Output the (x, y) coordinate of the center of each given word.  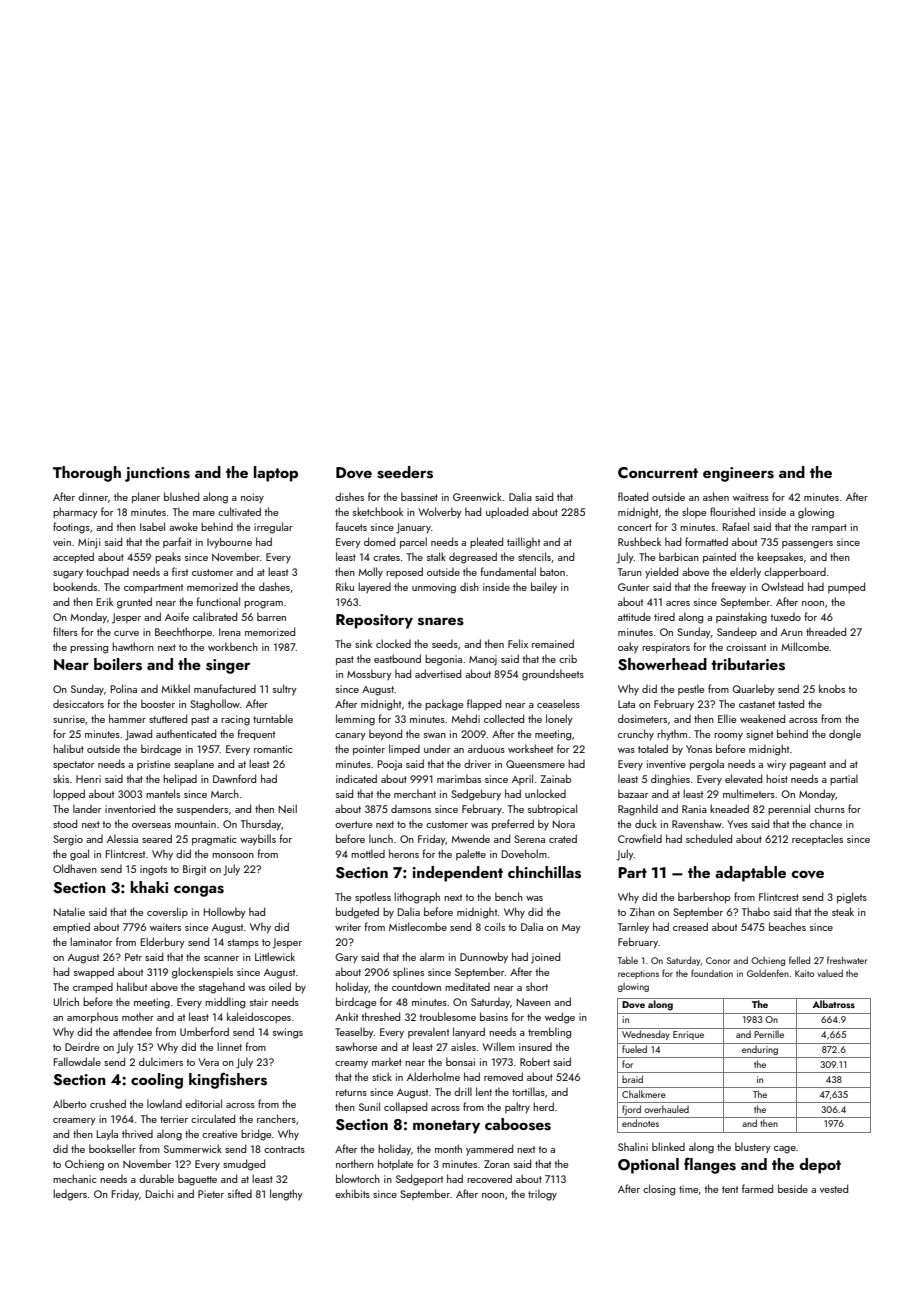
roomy (728, 736)
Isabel (152, 526)
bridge (256, 1135)
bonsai (460, 1061)
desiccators (78, 704)
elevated (743, 778)
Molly (370, 572)
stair (259, 1002)
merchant (415, 793)
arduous (486, 748)
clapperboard (795, 572)
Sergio (68, 840)
